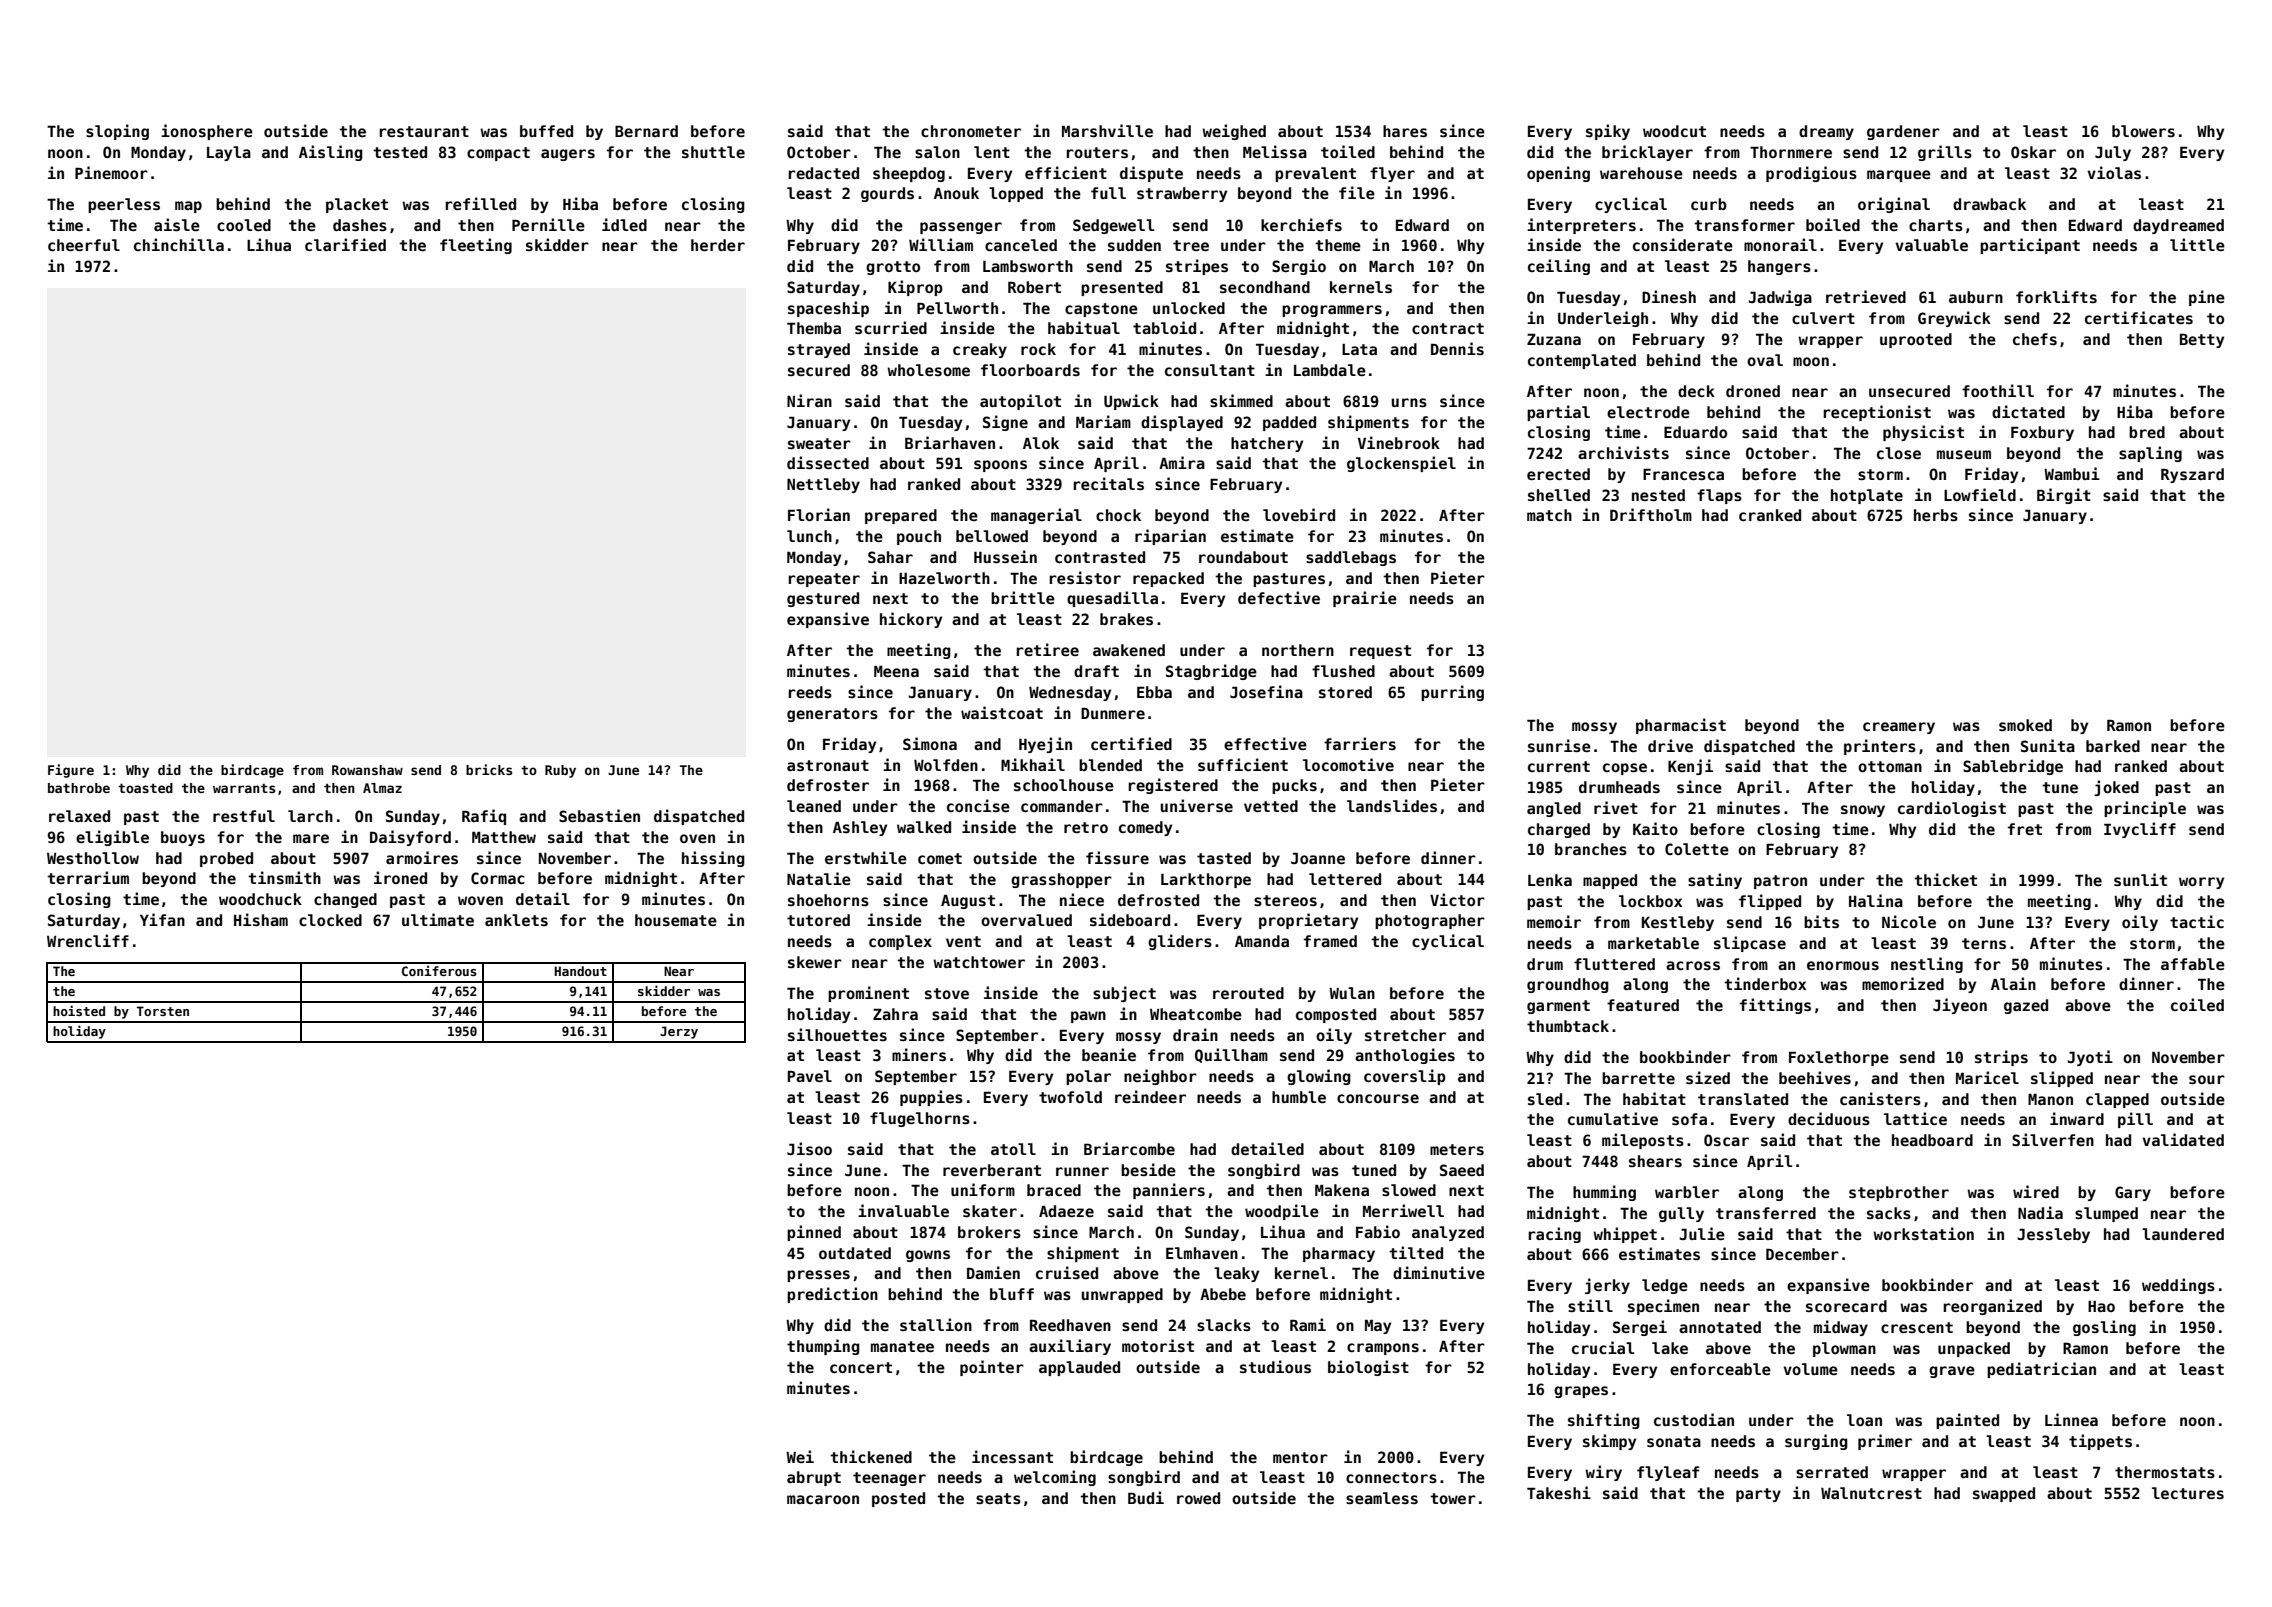 Image resolution: width=2272 pixels, height=1607 pixels. Describe the element at coordinates (1719, 496) in the page. I see `flaps` at that location.
